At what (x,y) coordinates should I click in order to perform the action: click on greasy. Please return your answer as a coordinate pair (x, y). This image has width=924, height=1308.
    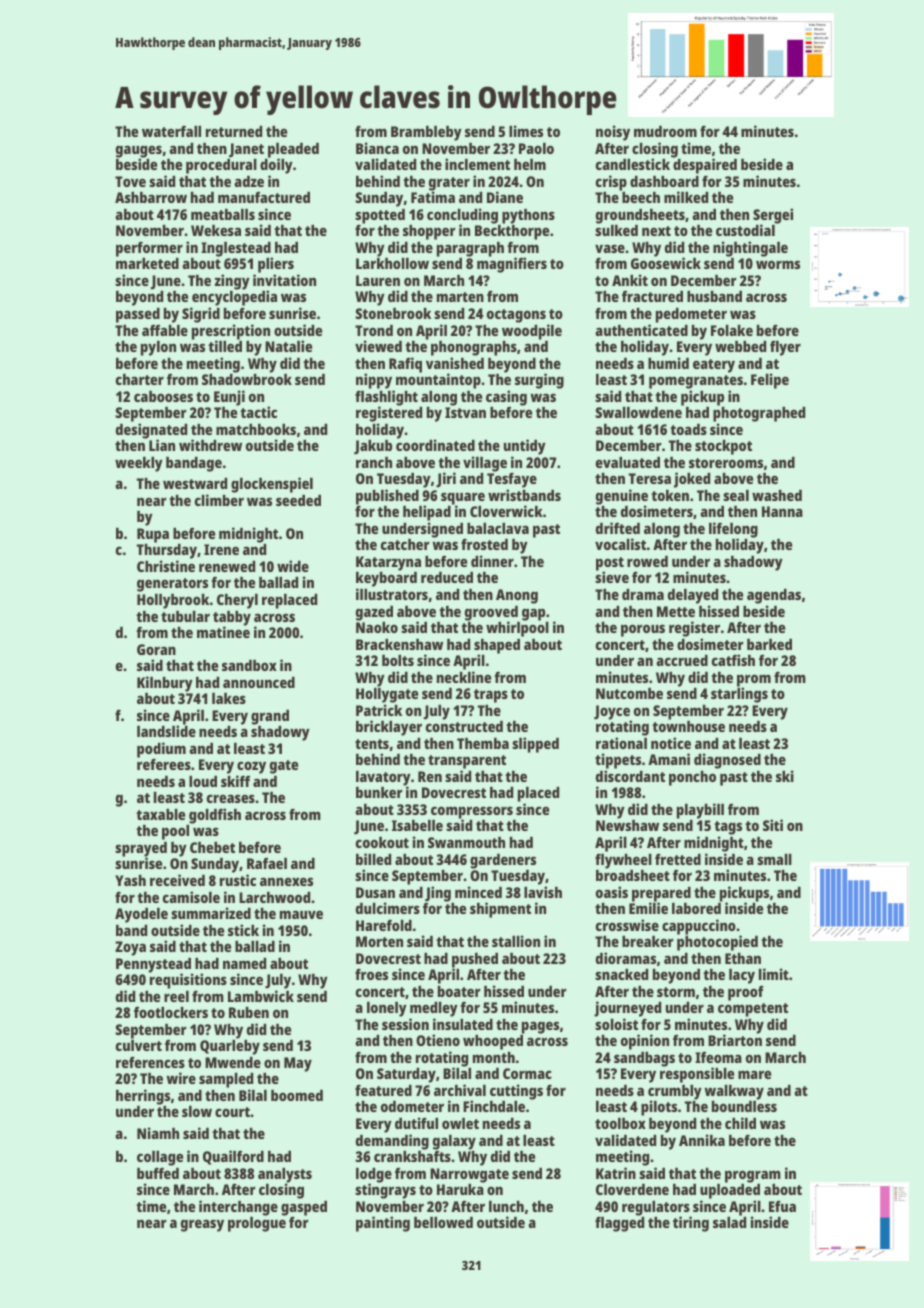
    Looking at the image, I should click on (202, 1225).
